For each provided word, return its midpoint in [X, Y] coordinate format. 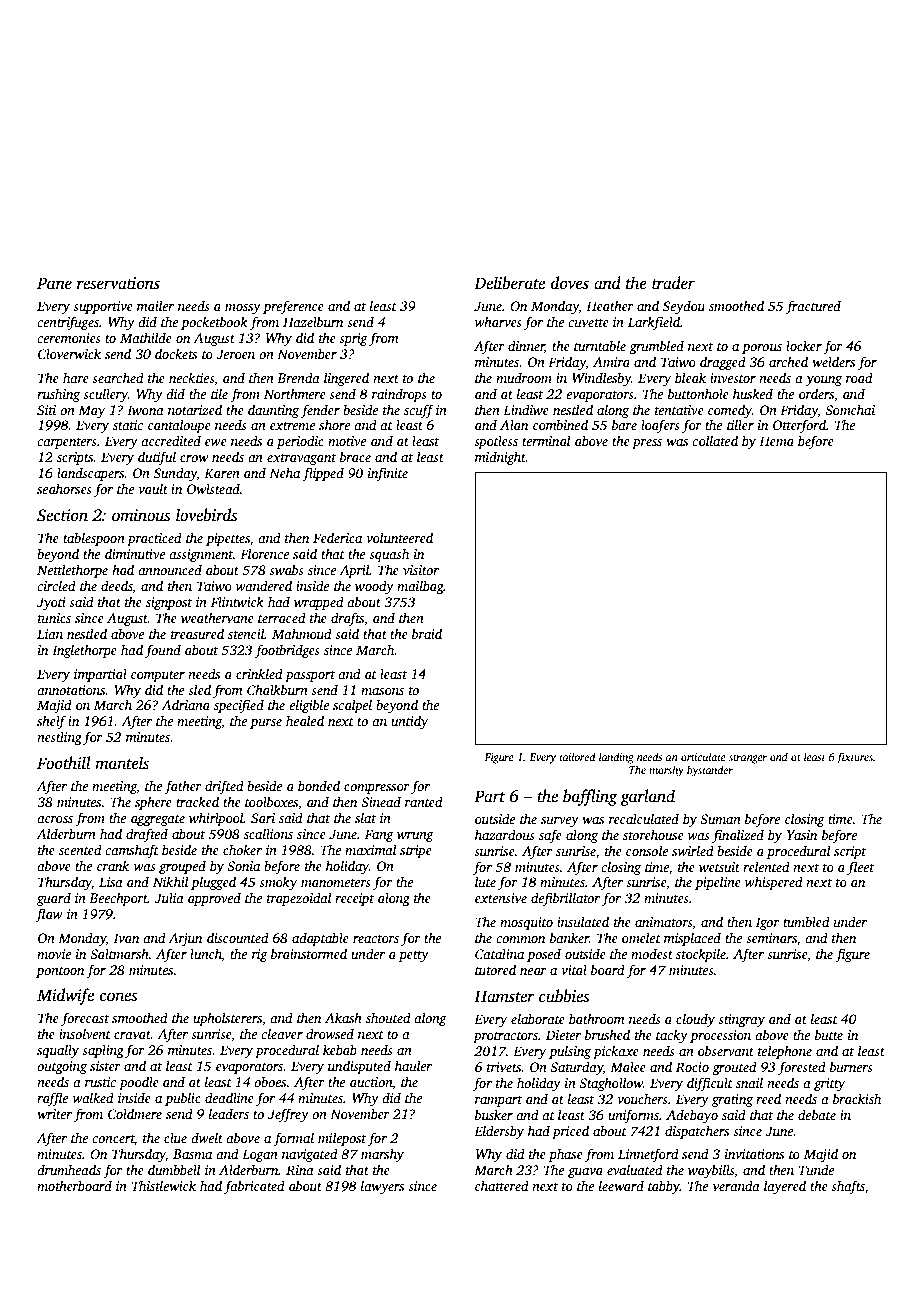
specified [239, 706]
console [647, 850]
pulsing [570, 1052]
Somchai [850, 409]
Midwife [65, 996]
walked [93, 1097]
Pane [54, 283]
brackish [857, 1098]
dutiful [157, 458]
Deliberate [509, 283]
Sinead [381, 801]
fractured [813, 307]
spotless [496, 442]
